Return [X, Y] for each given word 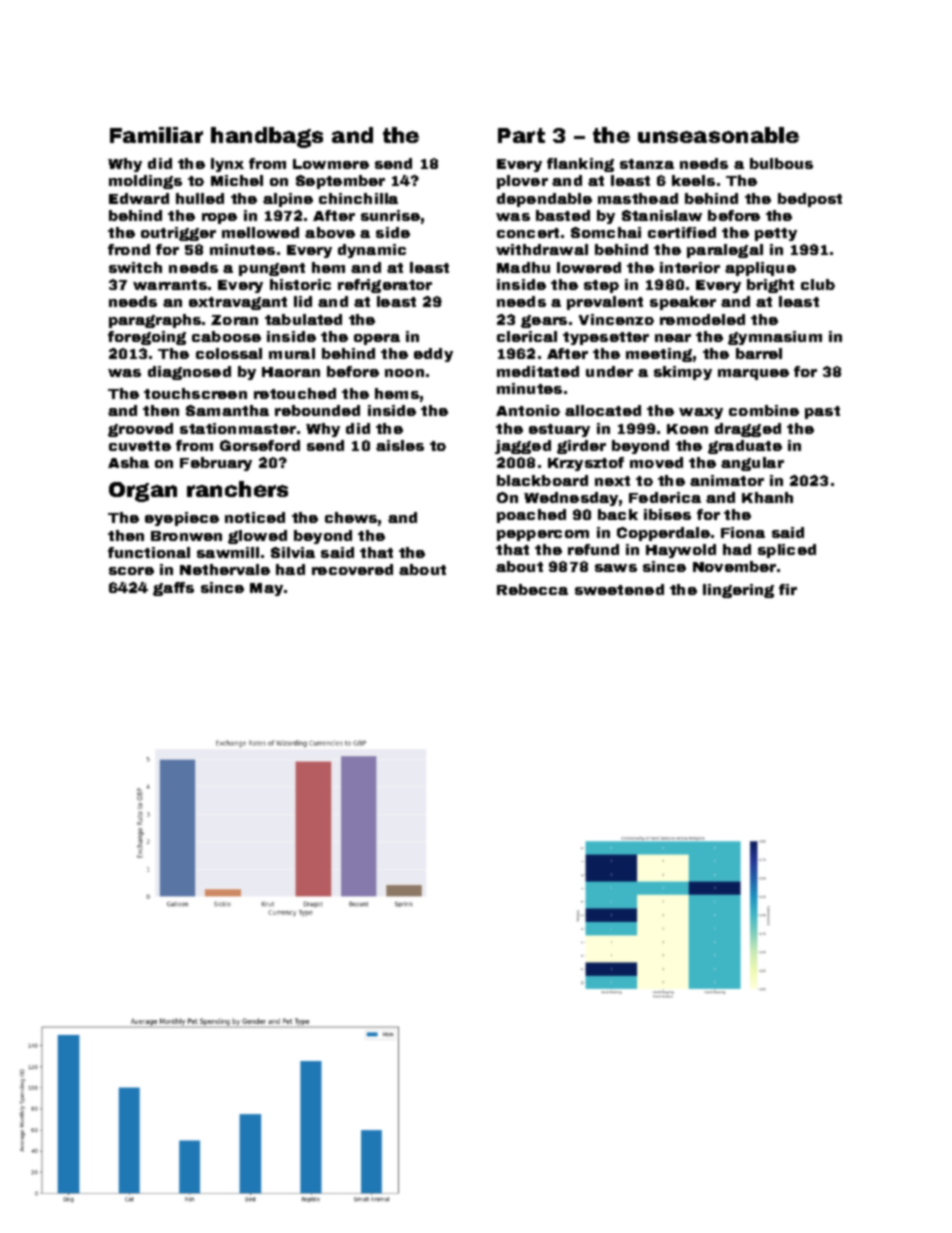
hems [397, 393]
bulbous [781, 163]
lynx [227, 165]
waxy [701, 413]
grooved [140, 430]
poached [531, 516]
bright [770, 286]
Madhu [523, 267]
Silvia [293, 552]
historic [300, 284]
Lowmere [331, 164]
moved [656, 462]
